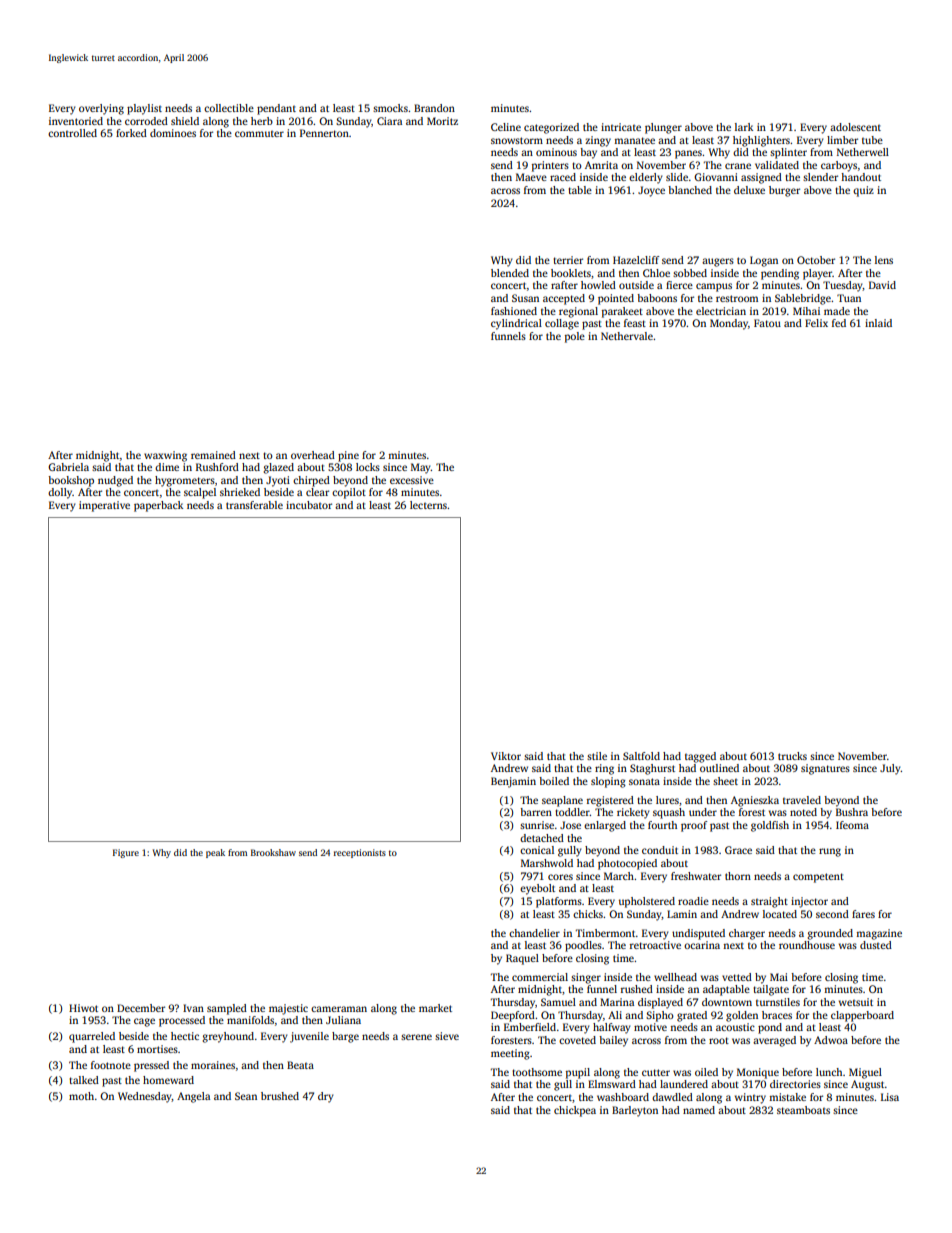 This page has height=1233, width=952. Describe the element at coordinates (442, 121) in the page. I see `Moritz` at that location.
